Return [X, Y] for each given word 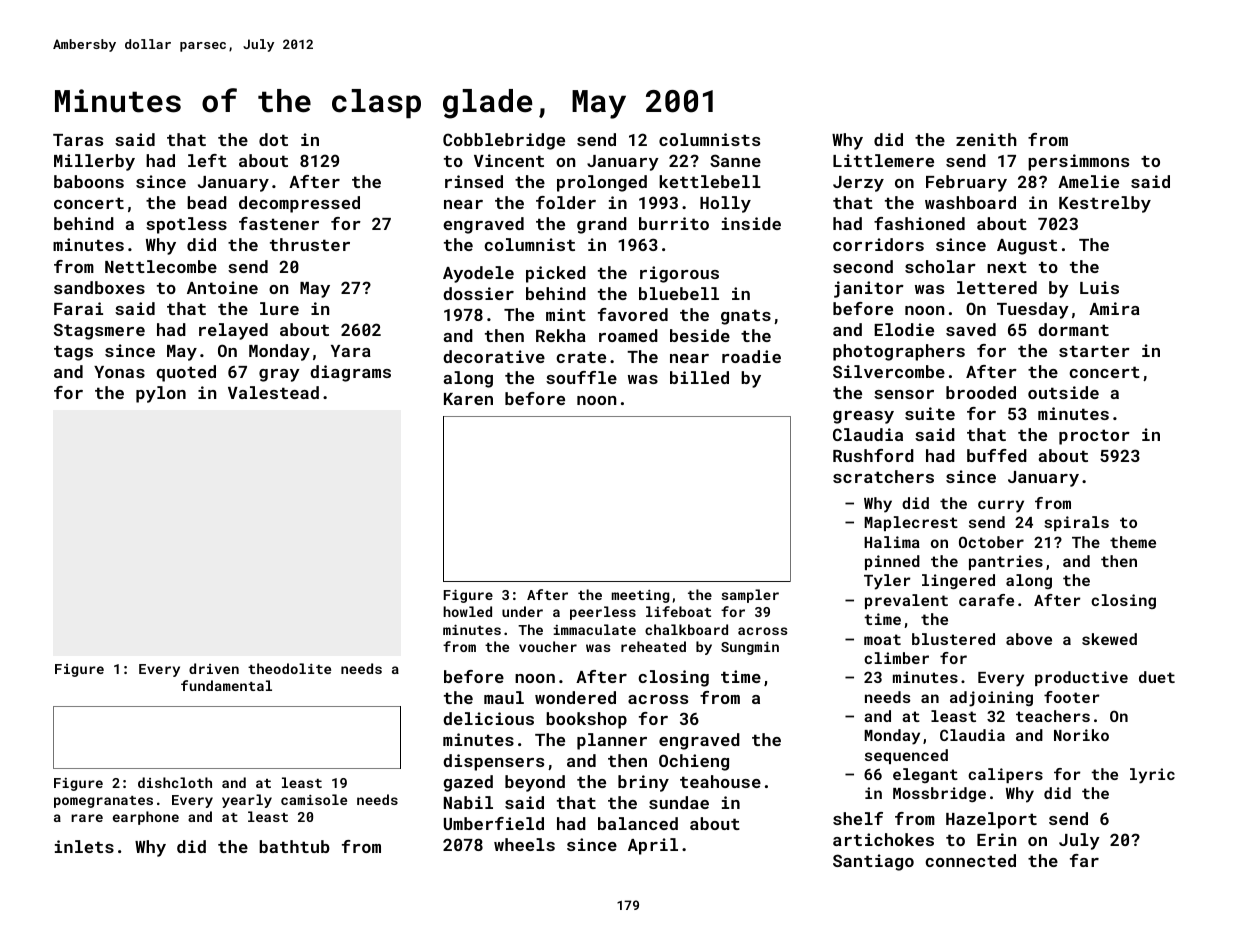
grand [602, 225]
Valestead [273, 392]
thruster [310, 244]
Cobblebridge [504, 141]
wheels [524, 844]
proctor [1094, 437]
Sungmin [750, 648]
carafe [986, 600]
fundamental [226, 685]
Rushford [873, 455]
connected [970, 860]
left [207, 160]
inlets [84, 846]
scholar [940, 266]
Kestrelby [1105, 204]
